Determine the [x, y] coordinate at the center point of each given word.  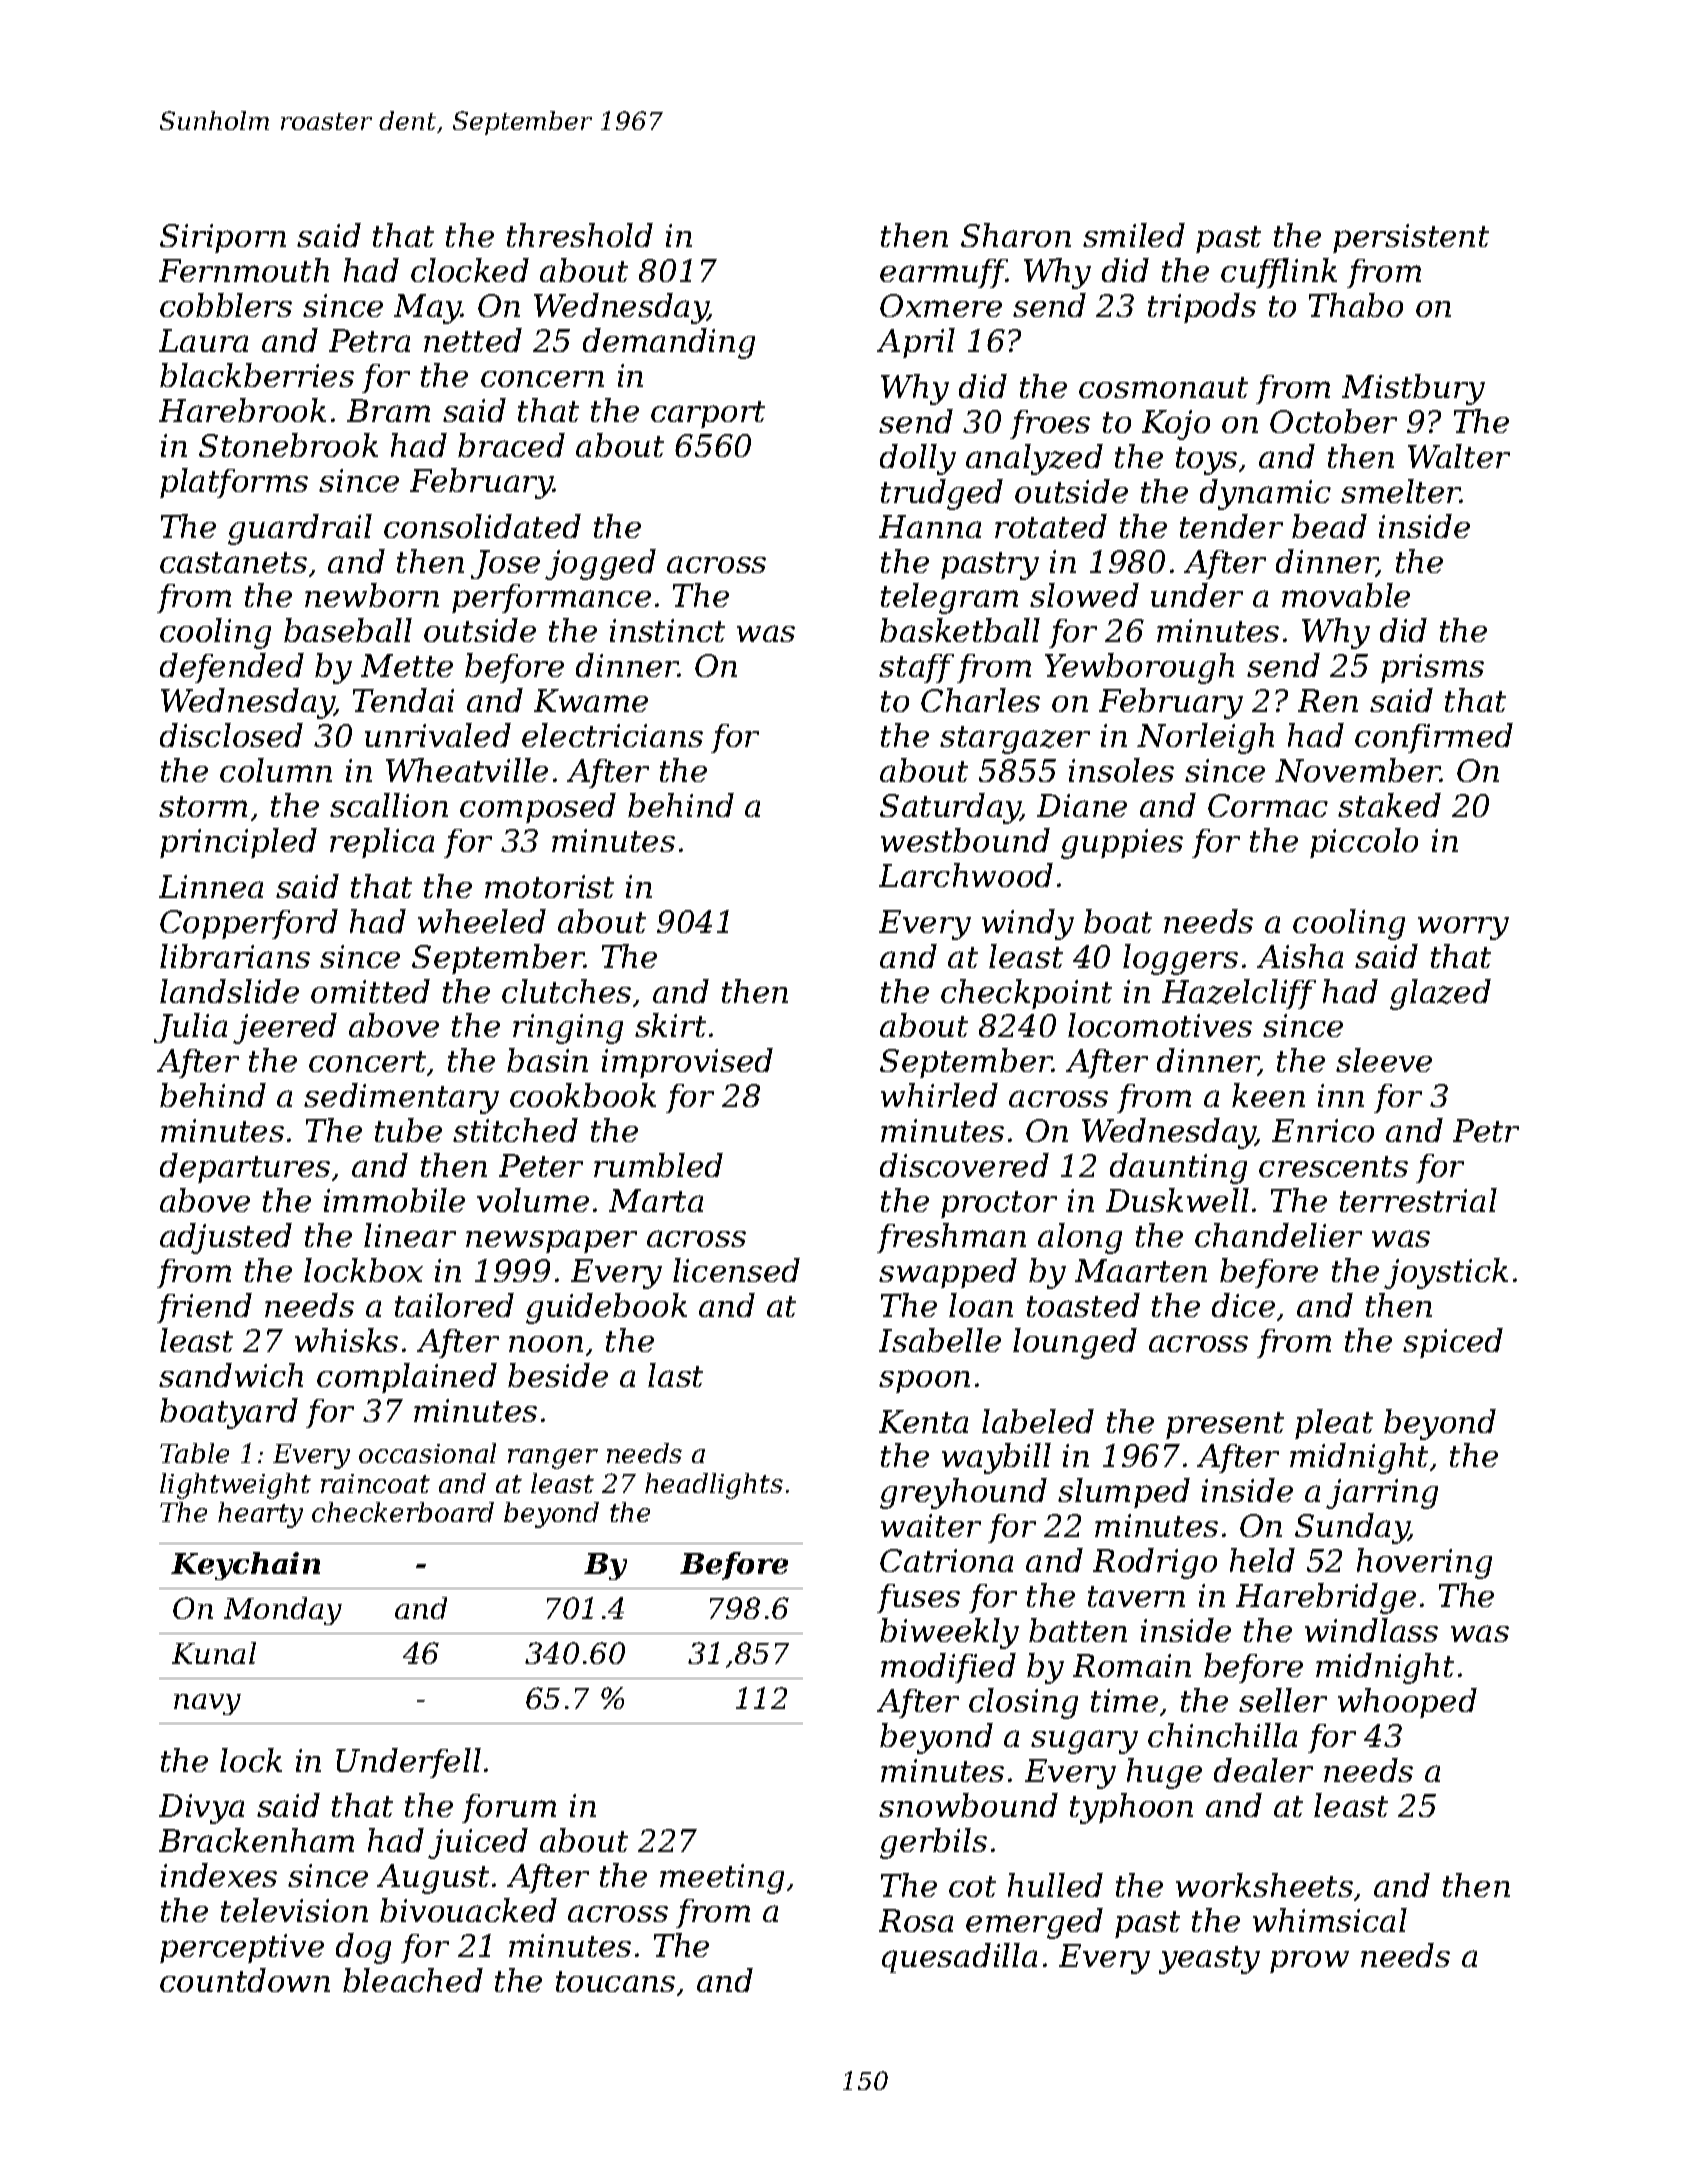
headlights [714, 1486]
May [428, 309]
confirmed [1434, 738]
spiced [1453, 1343]
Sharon [1016, 235]
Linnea [211, 886]
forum [509, 1808]
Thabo [1356, 305]
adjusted [226, 1238]
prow [1309, 1961]
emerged [1034, 1923]
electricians [612, 735]
